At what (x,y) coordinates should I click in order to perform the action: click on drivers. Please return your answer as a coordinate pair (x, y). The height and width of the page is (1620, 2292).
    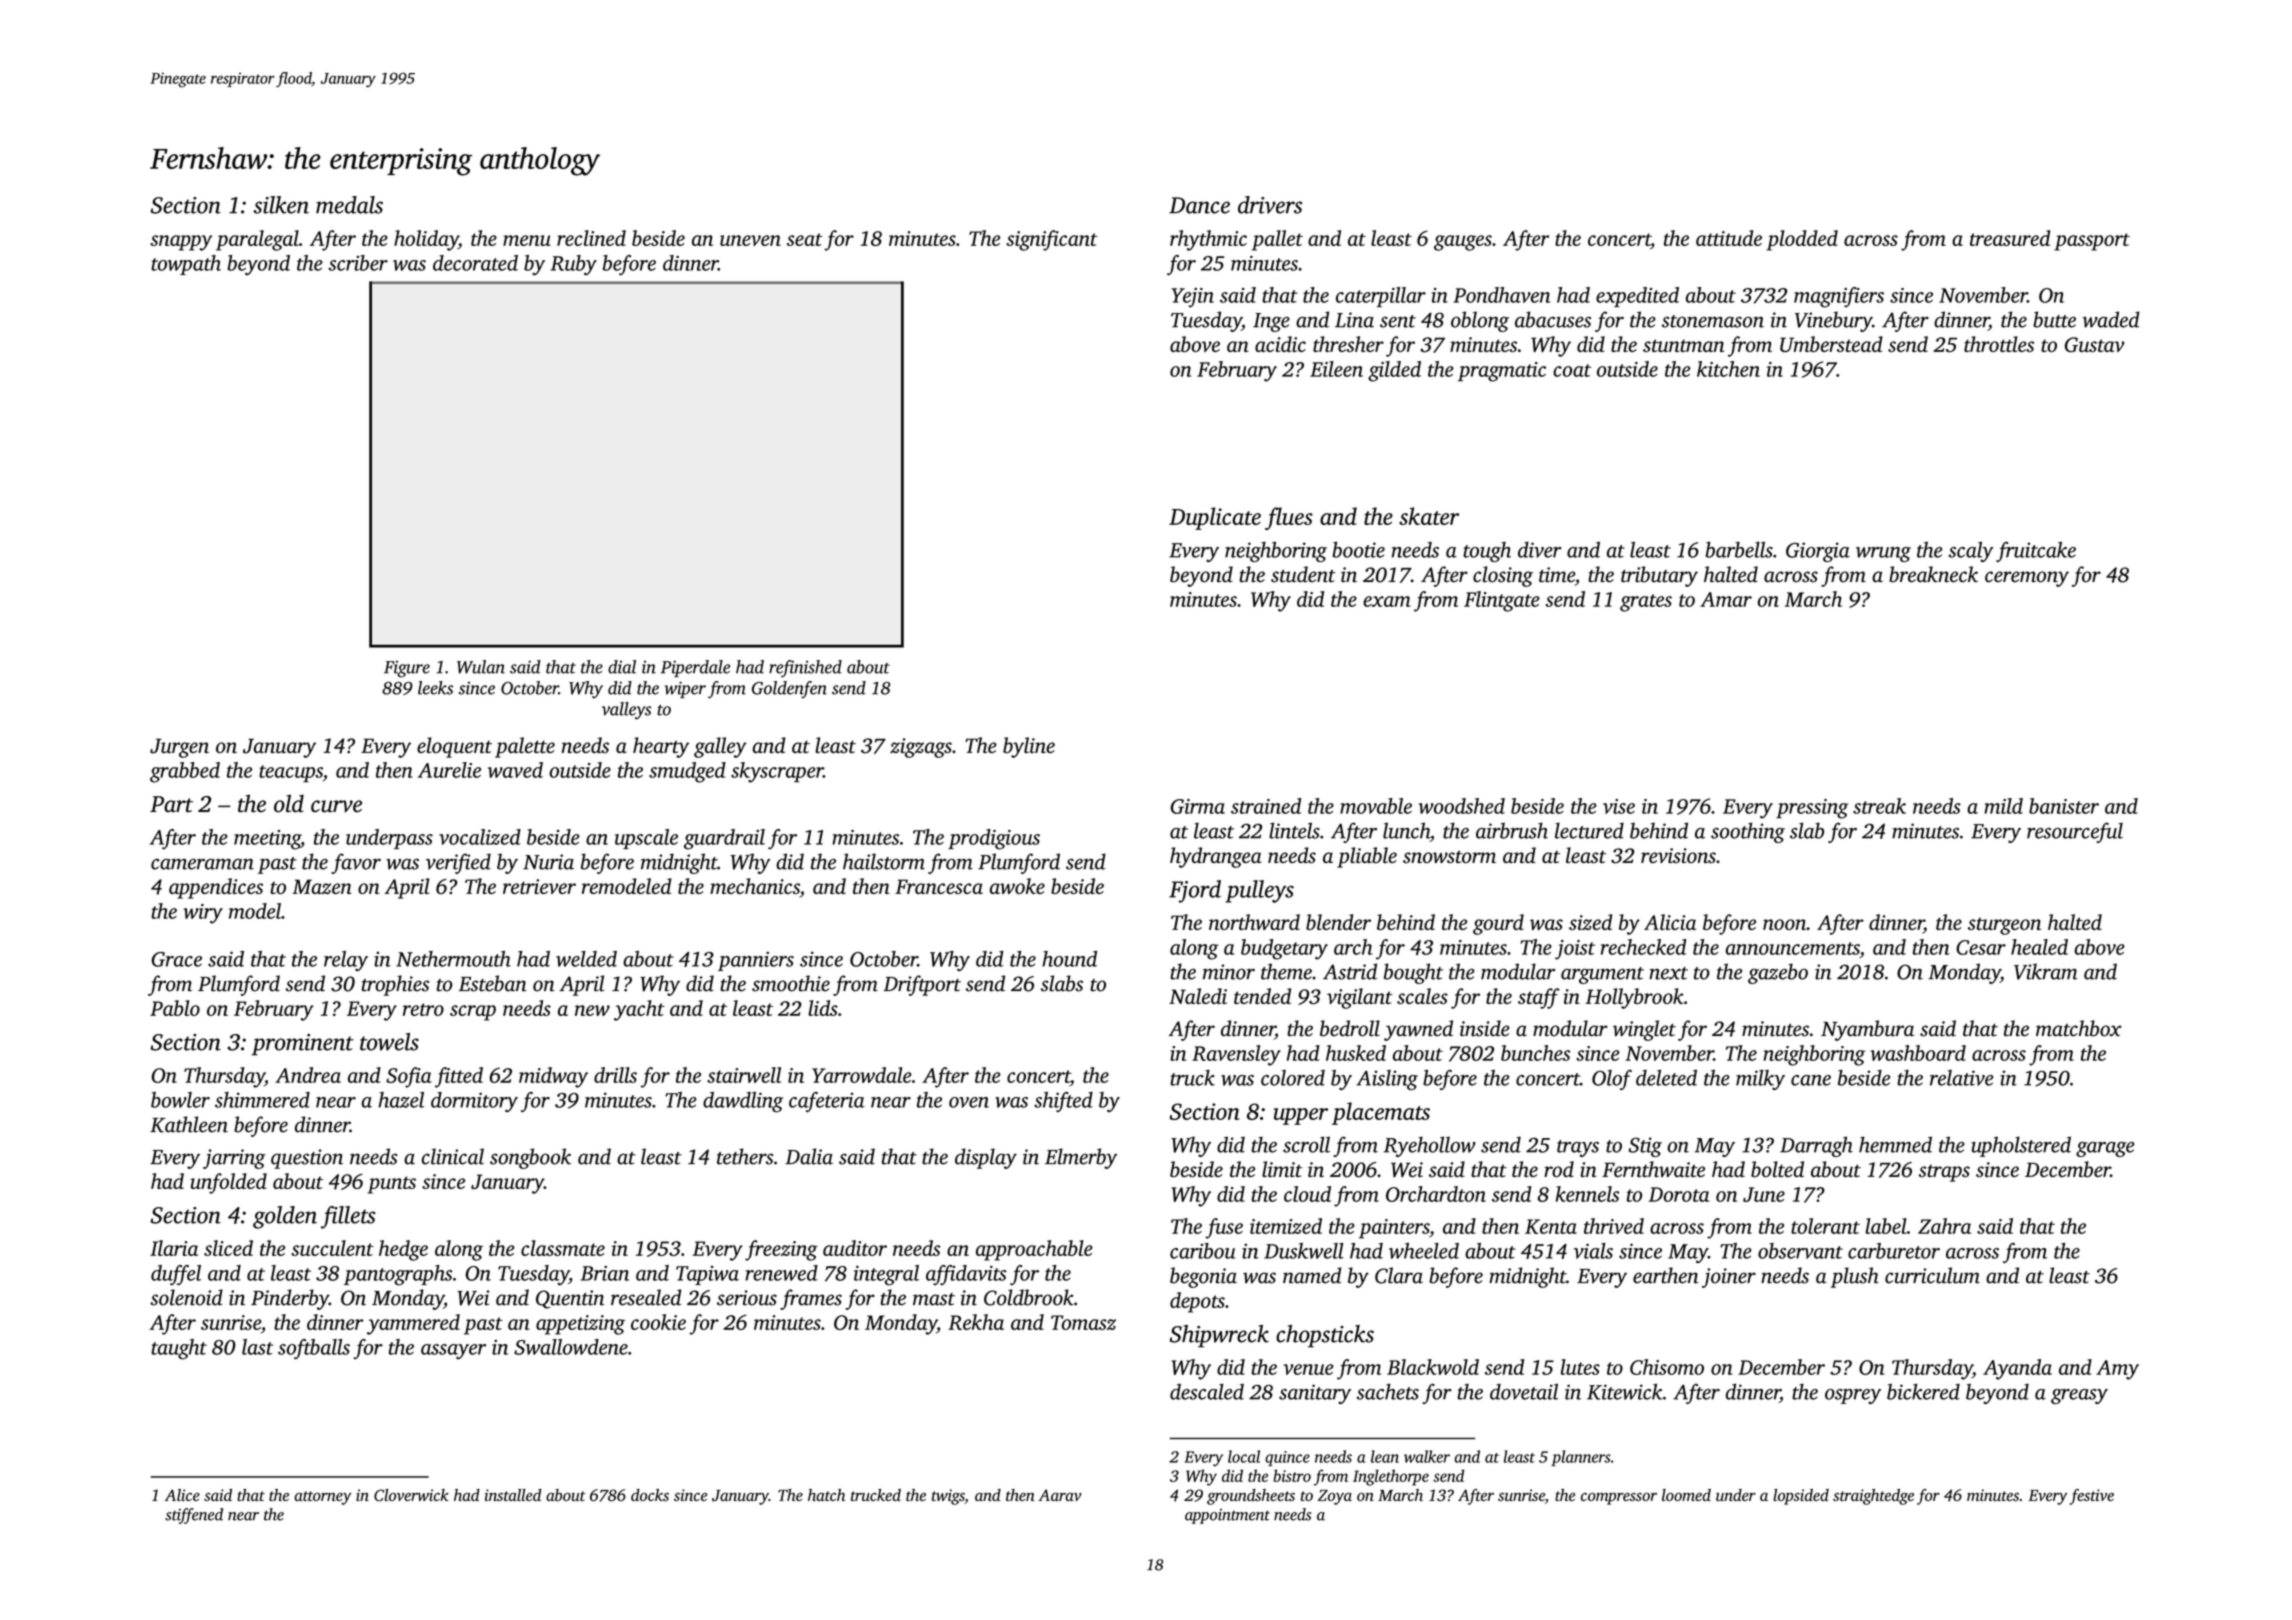
    Looking at the image, I should click on (1270, 205).
